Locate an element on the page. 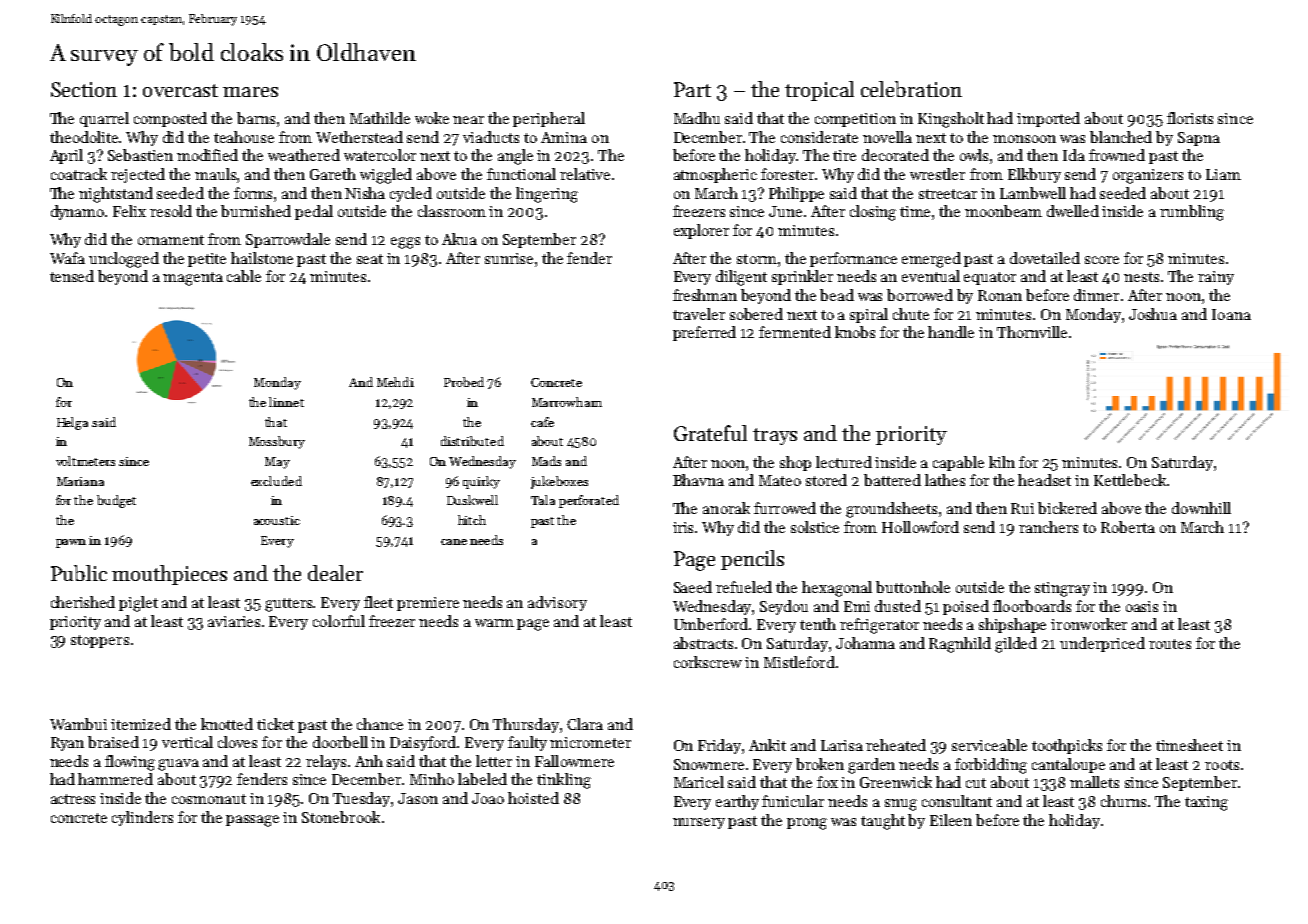 The height and width of the image is (924, 1308). teahouse is located at coordinates (244, 137).
